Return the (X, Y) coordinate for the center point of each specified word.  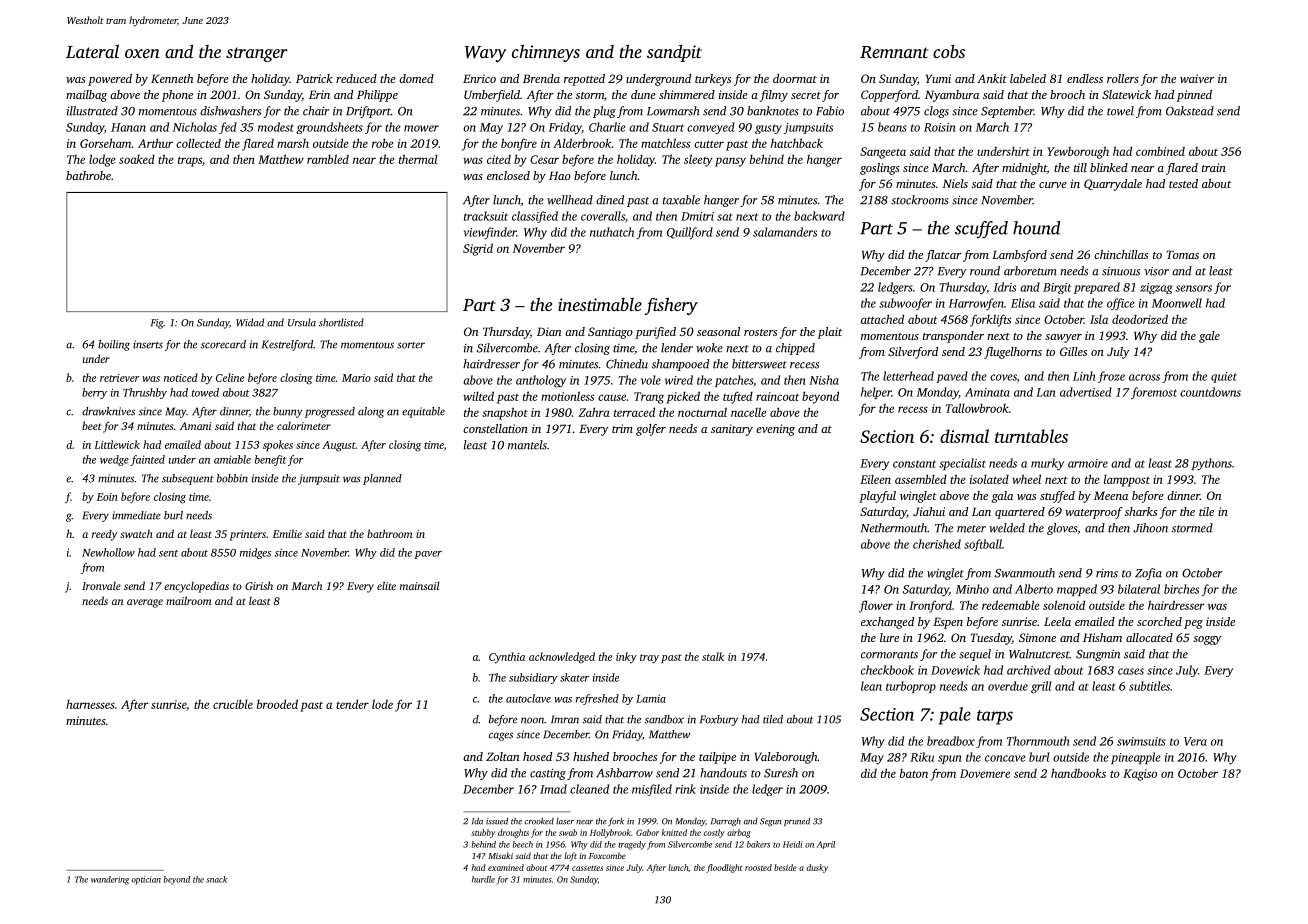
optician (146, 880)
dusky (817, 868)
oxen (142, 53)
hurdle (483, 879)
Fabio (830, 111)
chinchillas (1121, 254)
